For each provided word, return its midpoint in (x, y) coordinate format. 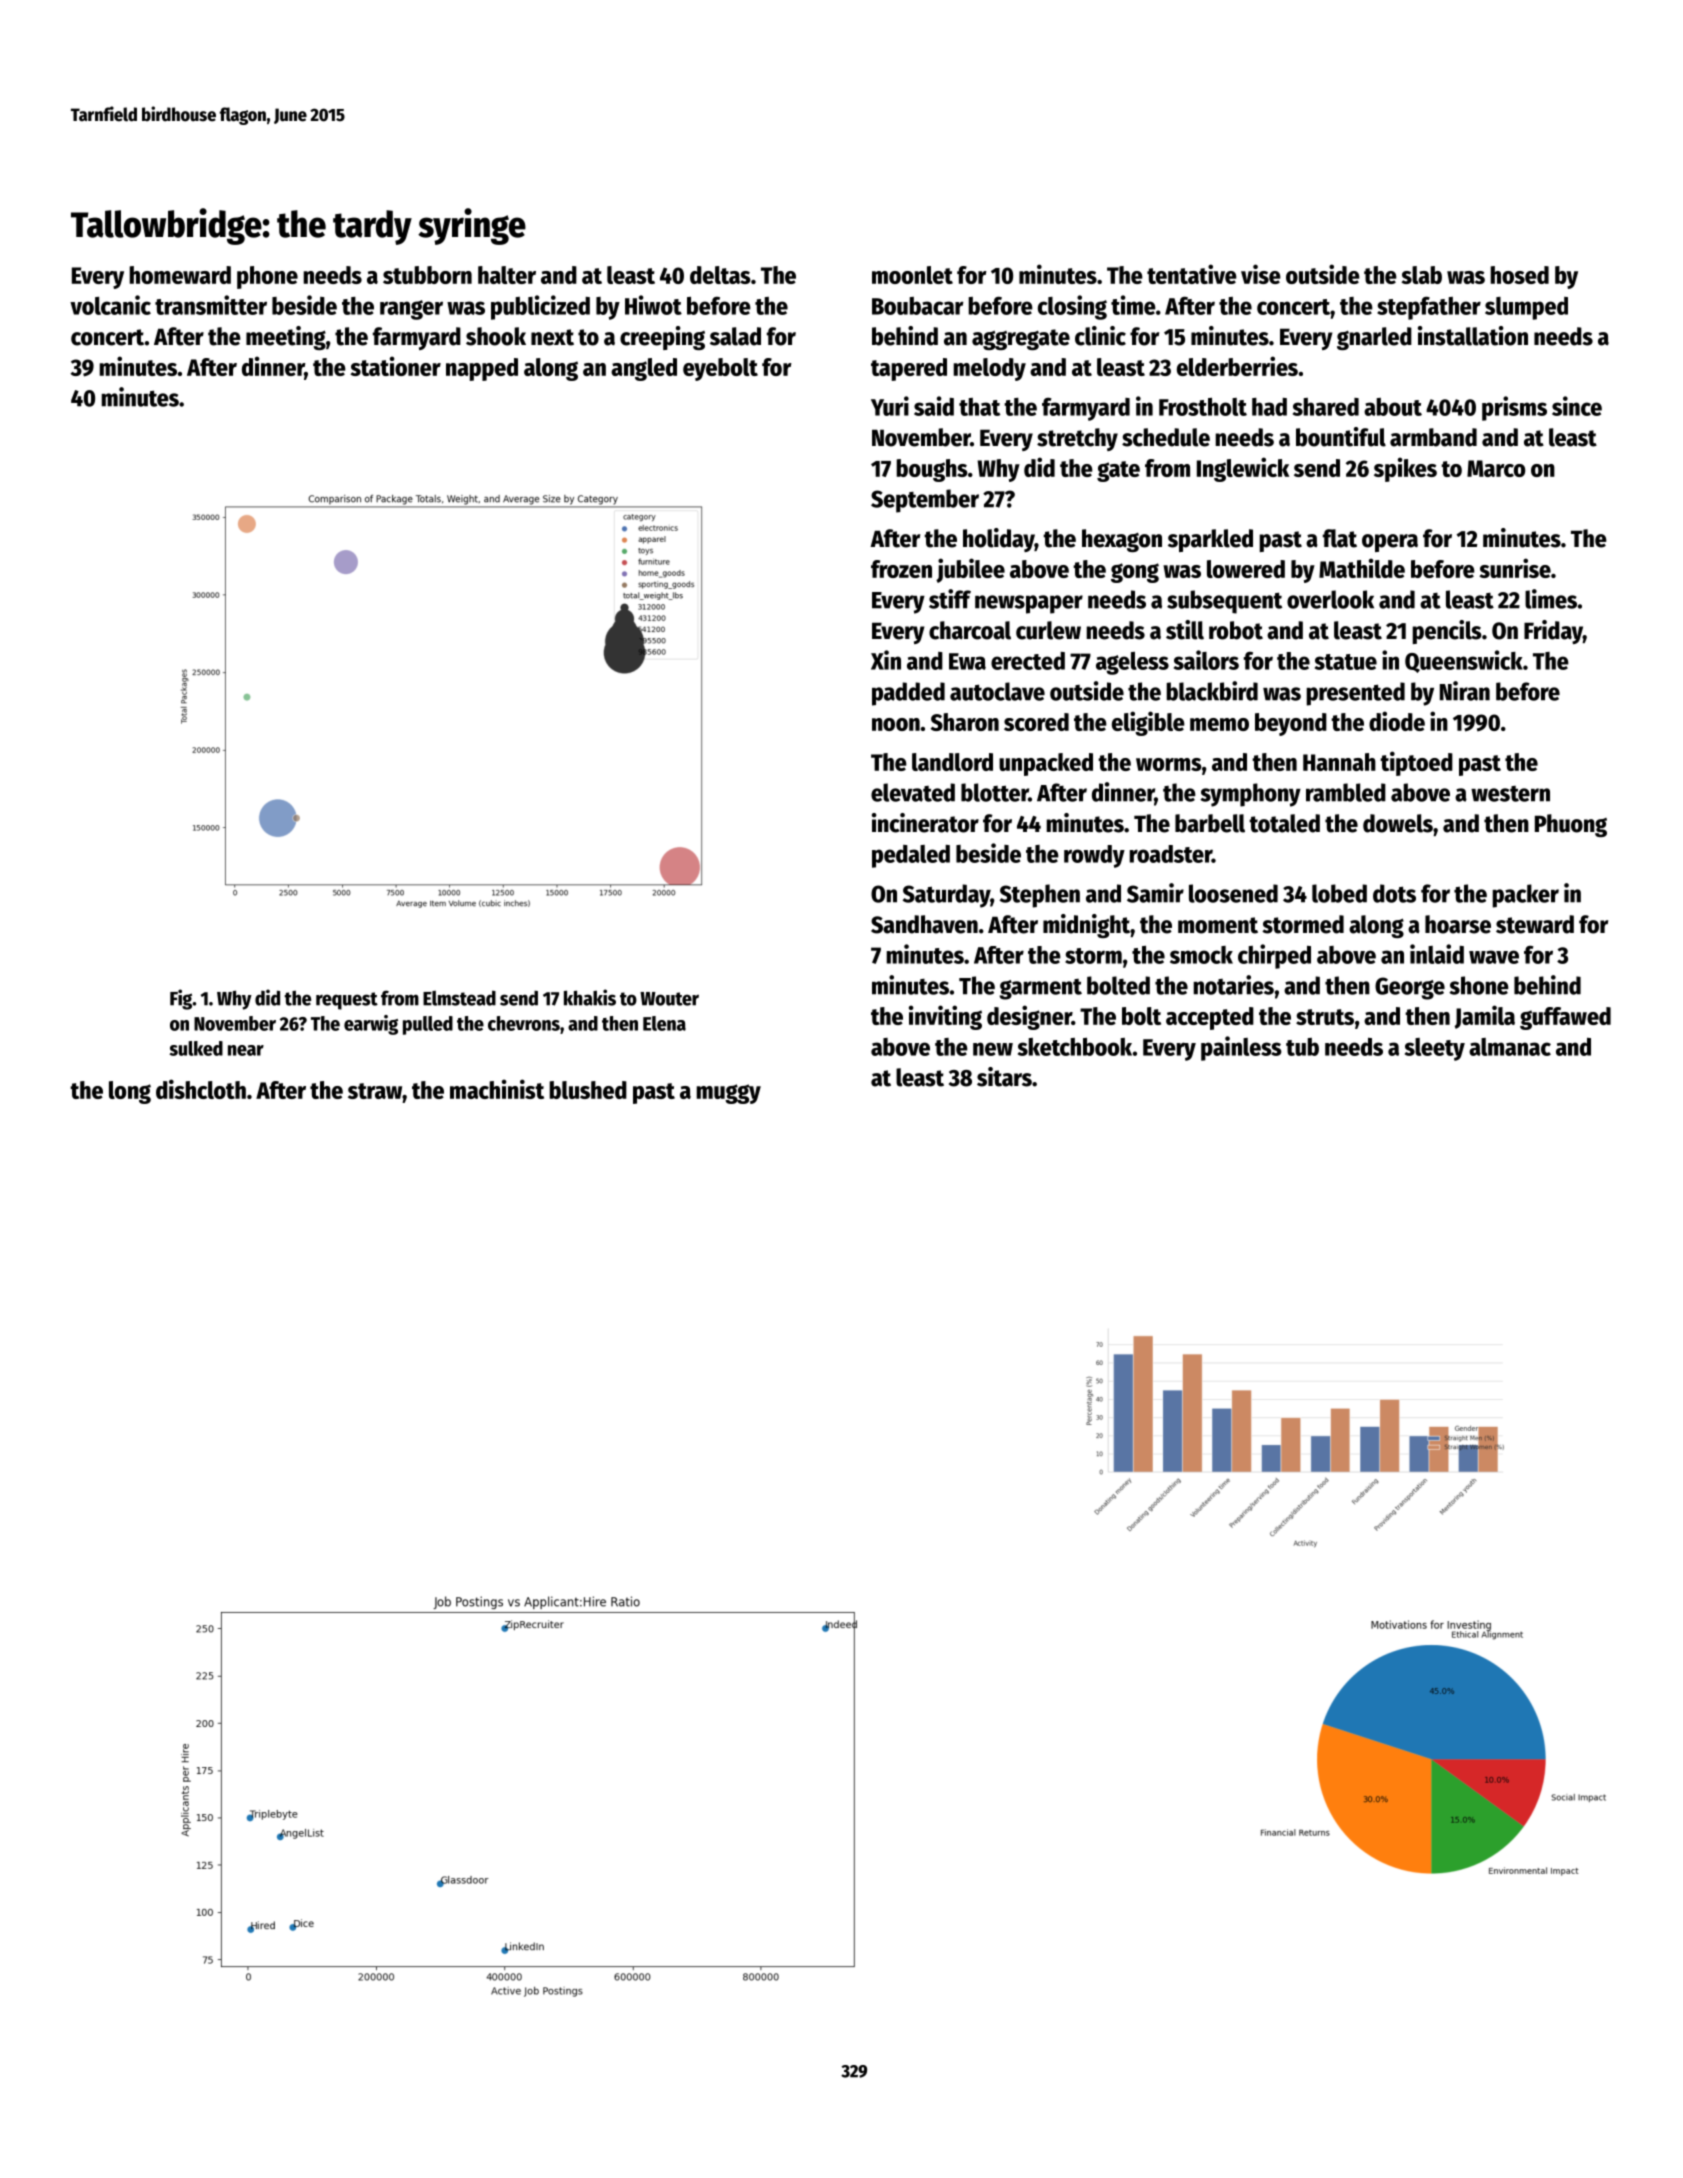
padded (908, 694)
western (1510, 794)
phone (267, 277)
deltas (720, 275)
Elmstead (459, 998)
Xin (886, 660)
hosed (1519, 275)
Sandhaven (924, 924)
